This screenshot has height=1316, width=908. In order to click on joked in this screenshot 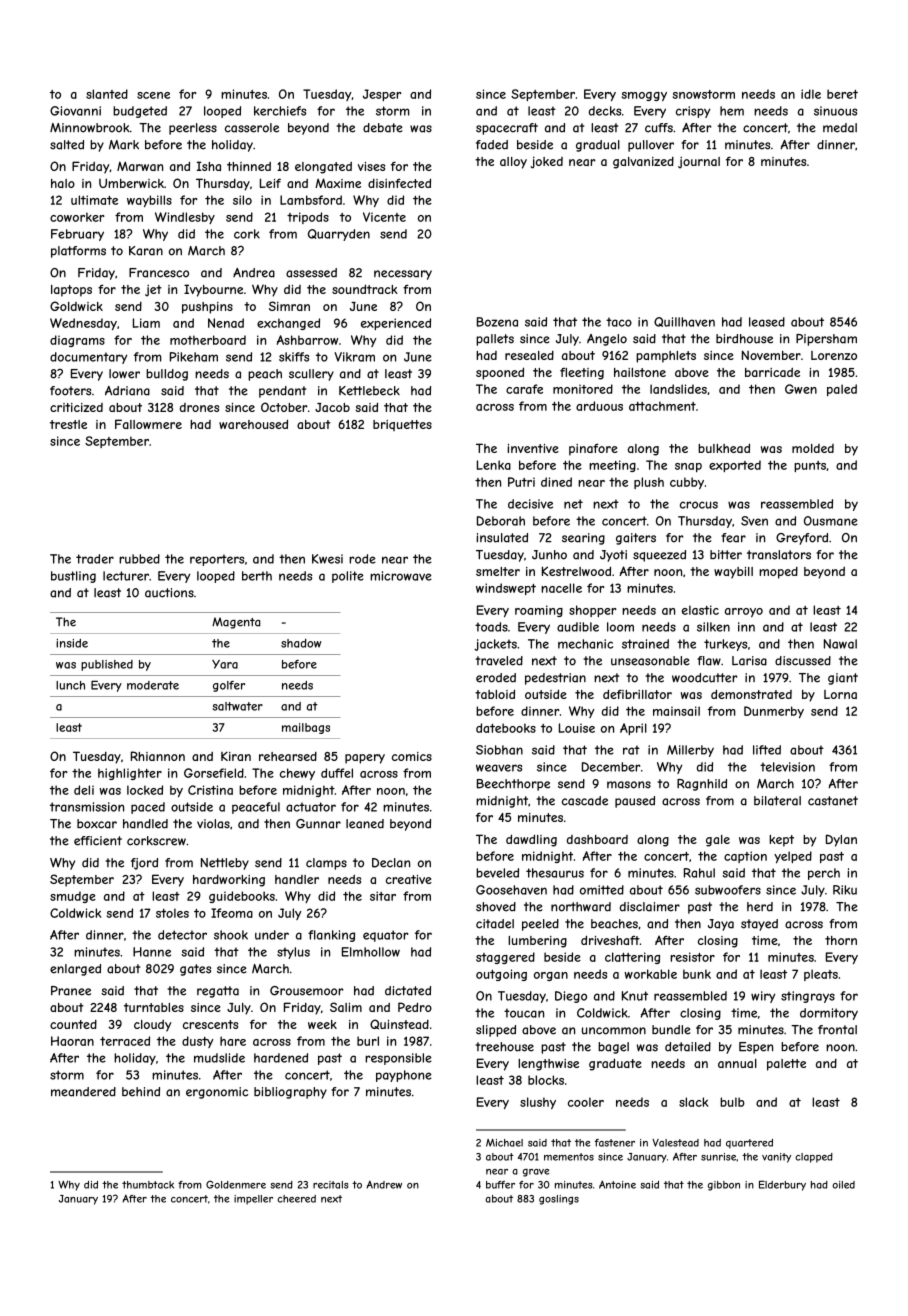, I will do `click(546, 162)`.
